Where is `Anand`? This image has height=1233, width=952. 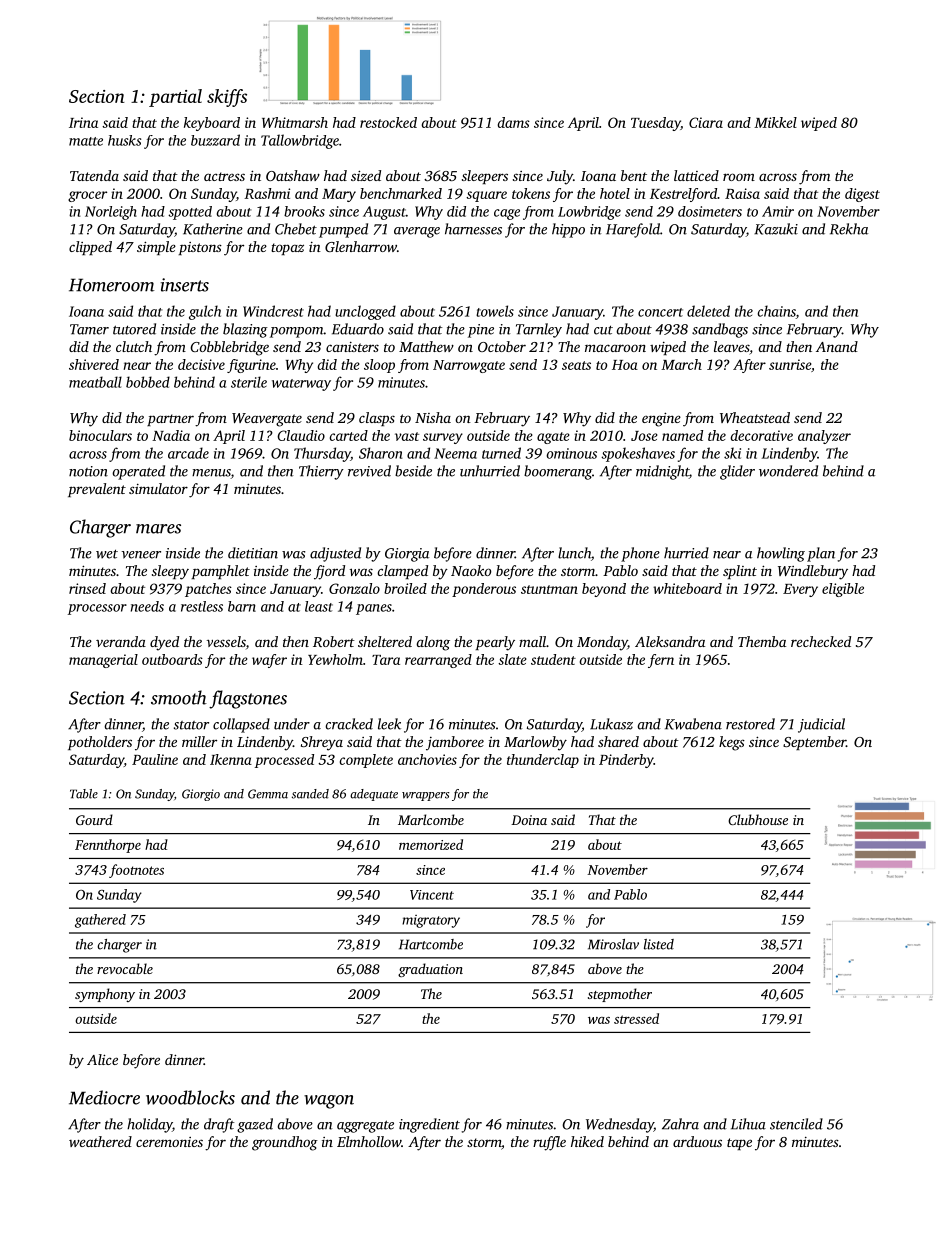
Anand is located at coordinates (837, 346).
